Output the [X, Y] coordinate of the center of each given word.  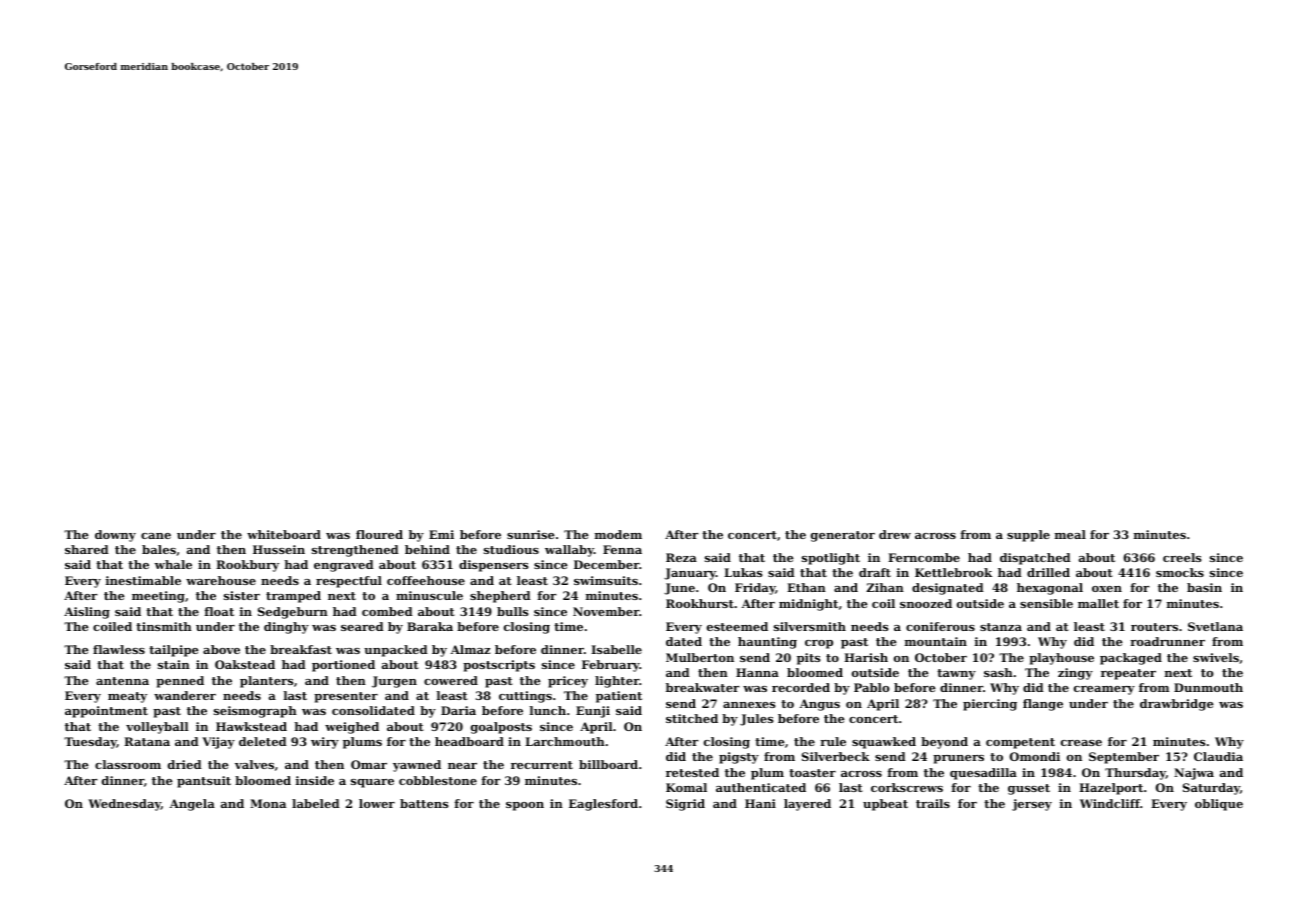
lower [377, 803]
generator [843, 536]
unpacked [396, 651]
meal [1070, 534]
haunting [767, 643]
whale [173, 564]
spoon [525, 806]
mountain [936, 641]
